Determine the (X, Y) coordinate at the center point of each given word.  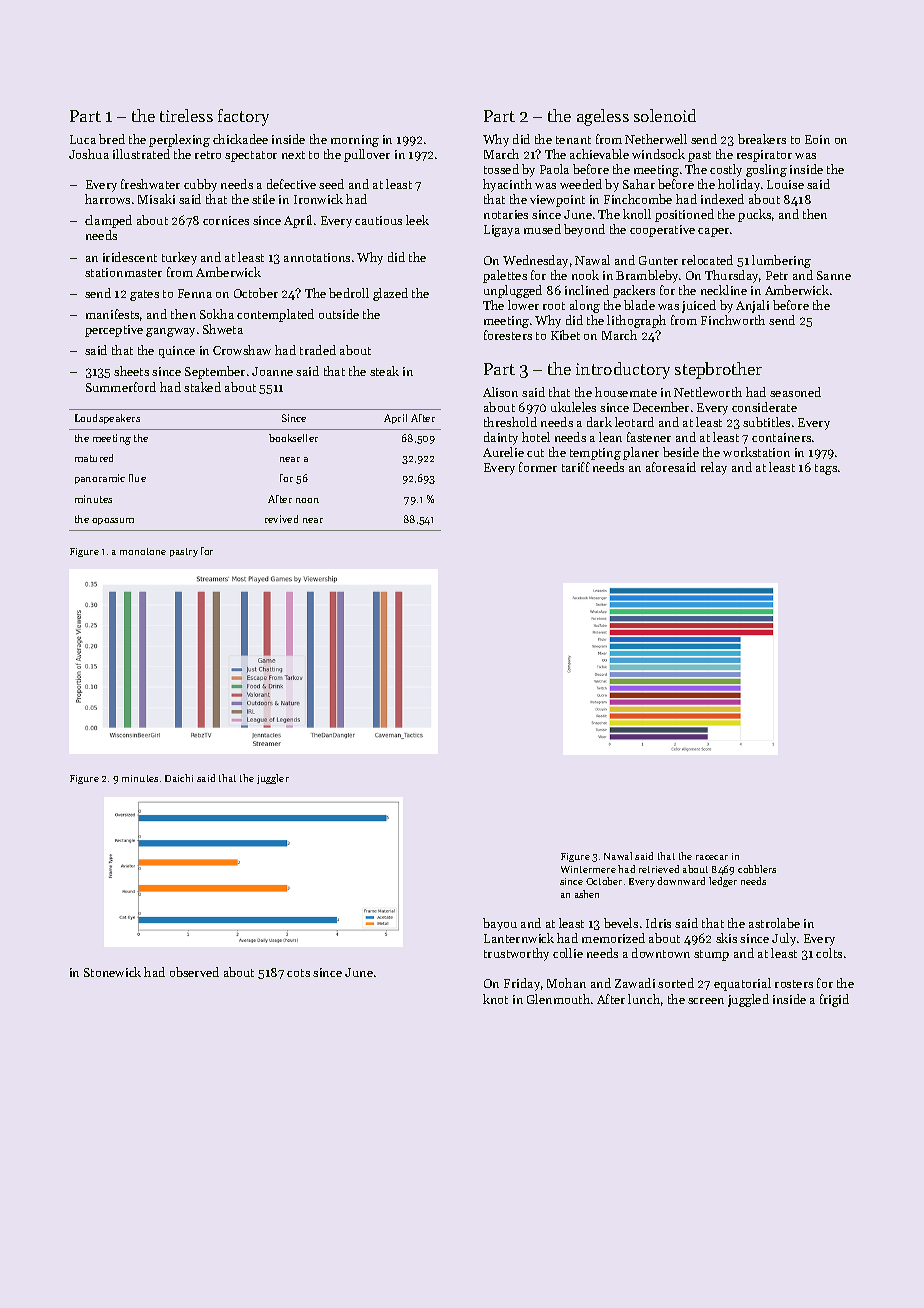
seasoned (795, 392)
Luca (83, 139)
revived (281, 519)
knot (495, 999)
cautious (378, 220)
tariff (576, 467)
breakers (762, 139)
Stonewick (112, 972)
